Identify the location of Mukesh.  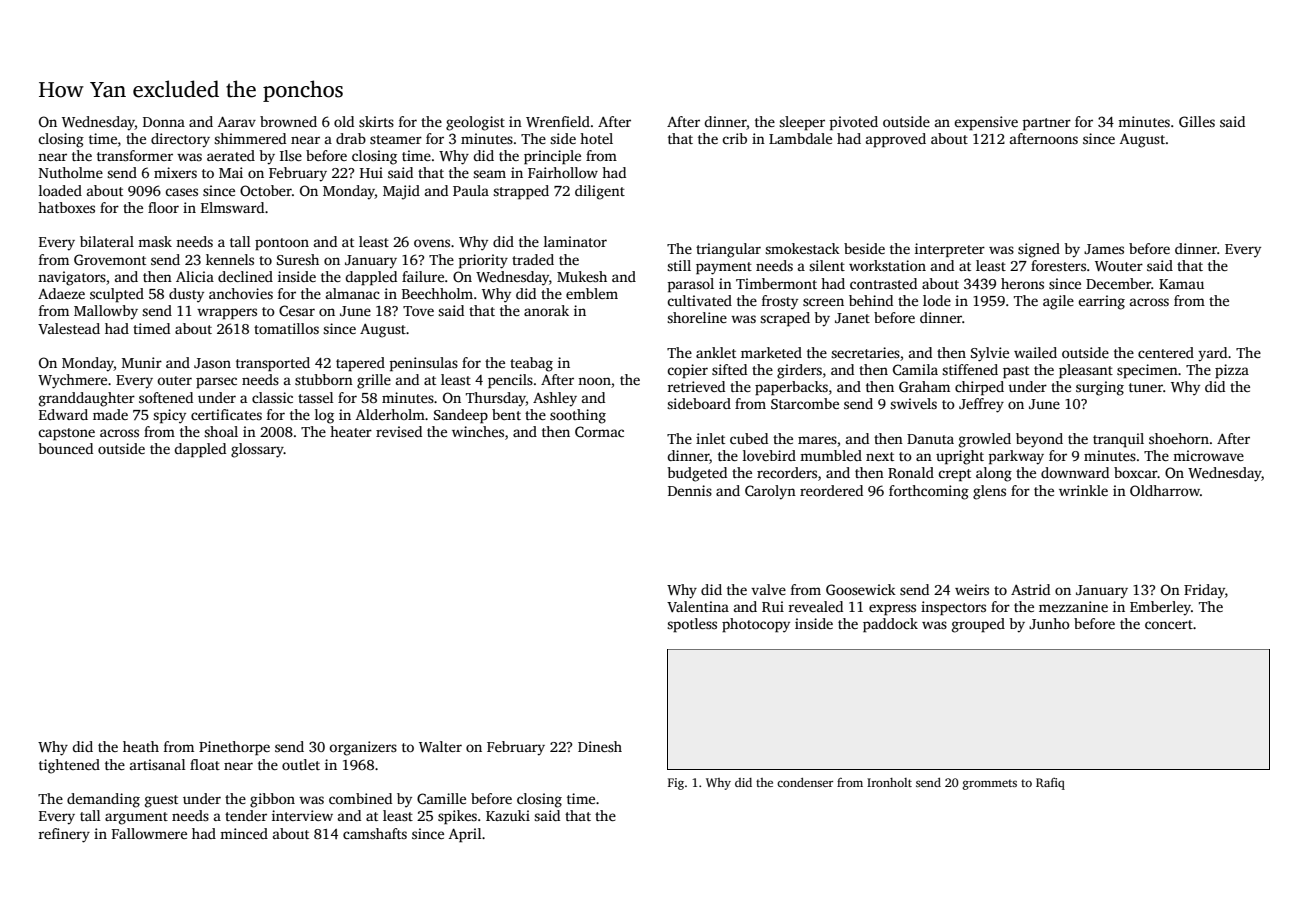
(582, 276).
